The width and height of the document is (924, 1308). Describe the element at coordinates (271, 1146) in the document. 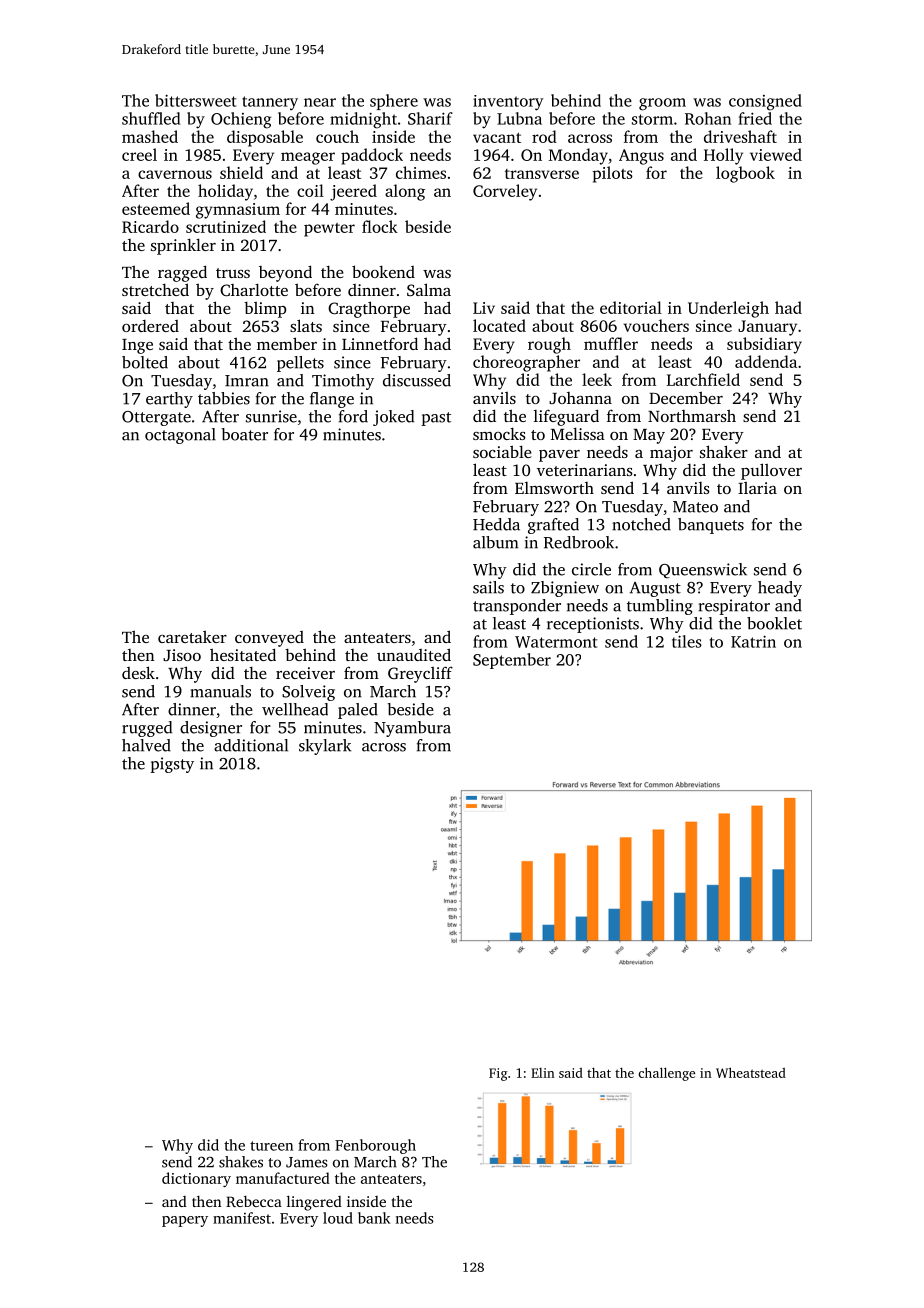

I see `tureen` at that location.
